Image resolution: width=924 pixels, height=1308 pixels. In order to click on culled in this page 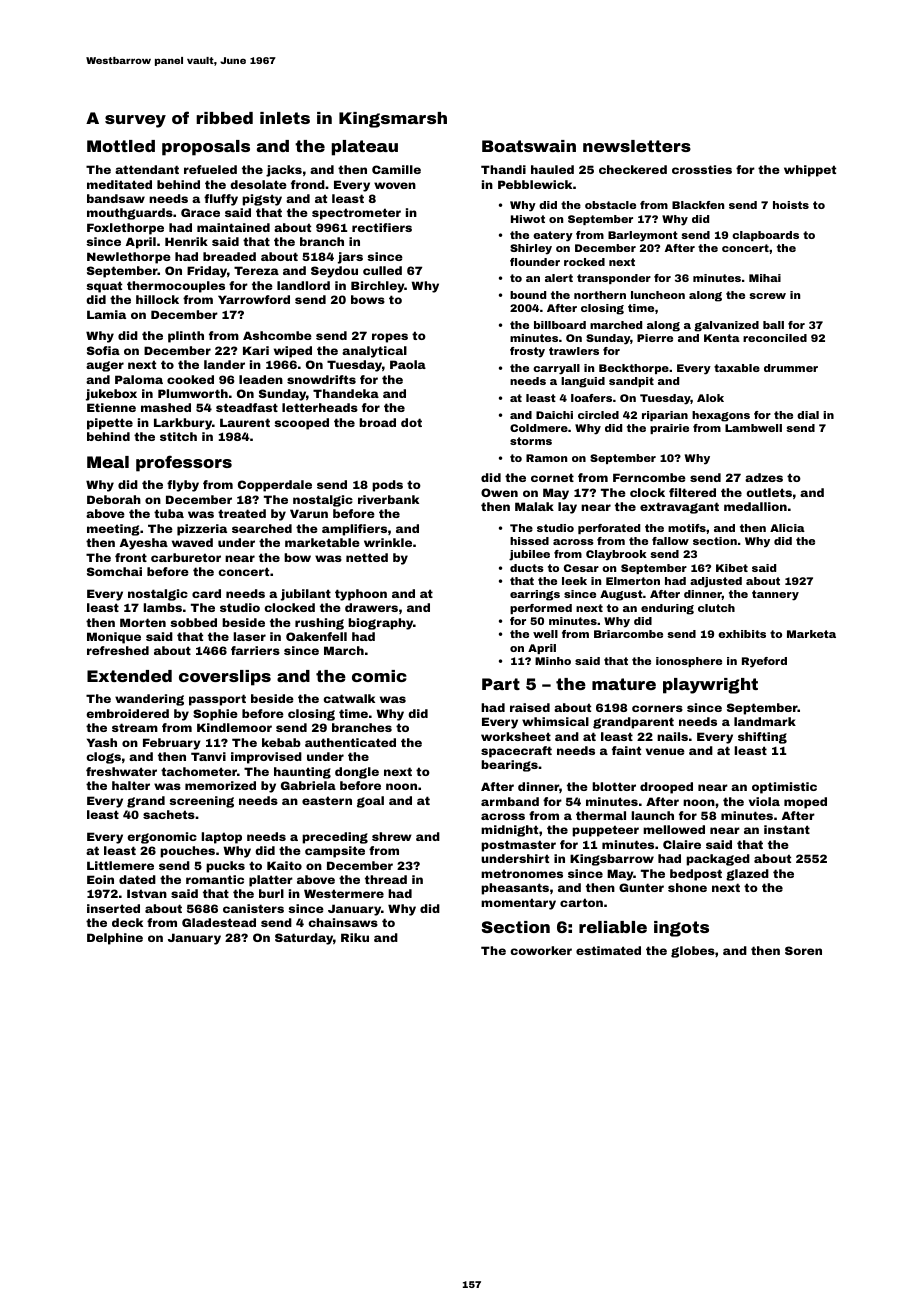, I will do `click(382, 270)`.
